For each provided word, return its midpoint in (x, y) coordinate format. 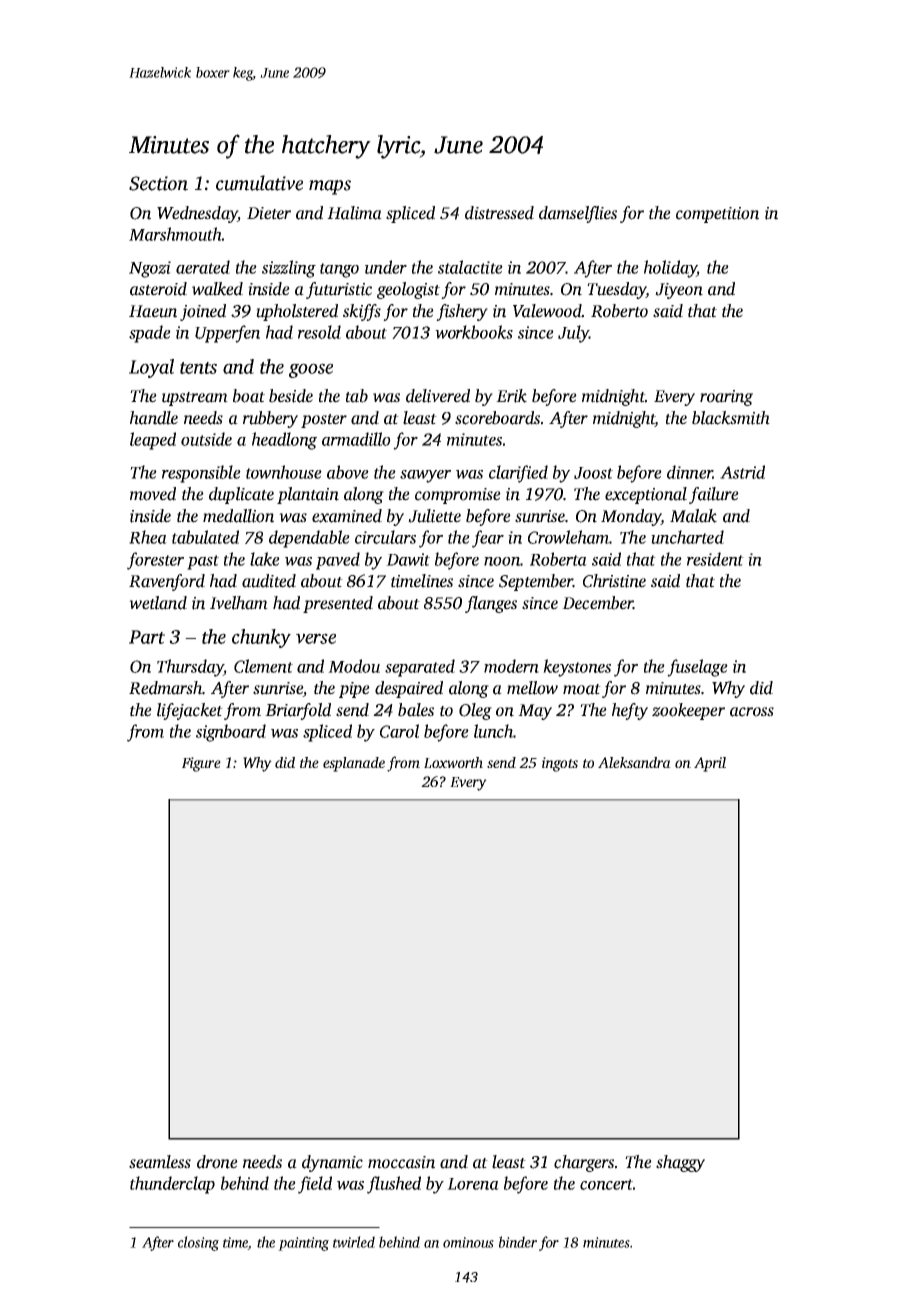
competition (717, 215)
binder (518, 1242)
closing (198, 1243)
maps (330, 187)
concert (606, 1184)
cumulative (259, 183)
